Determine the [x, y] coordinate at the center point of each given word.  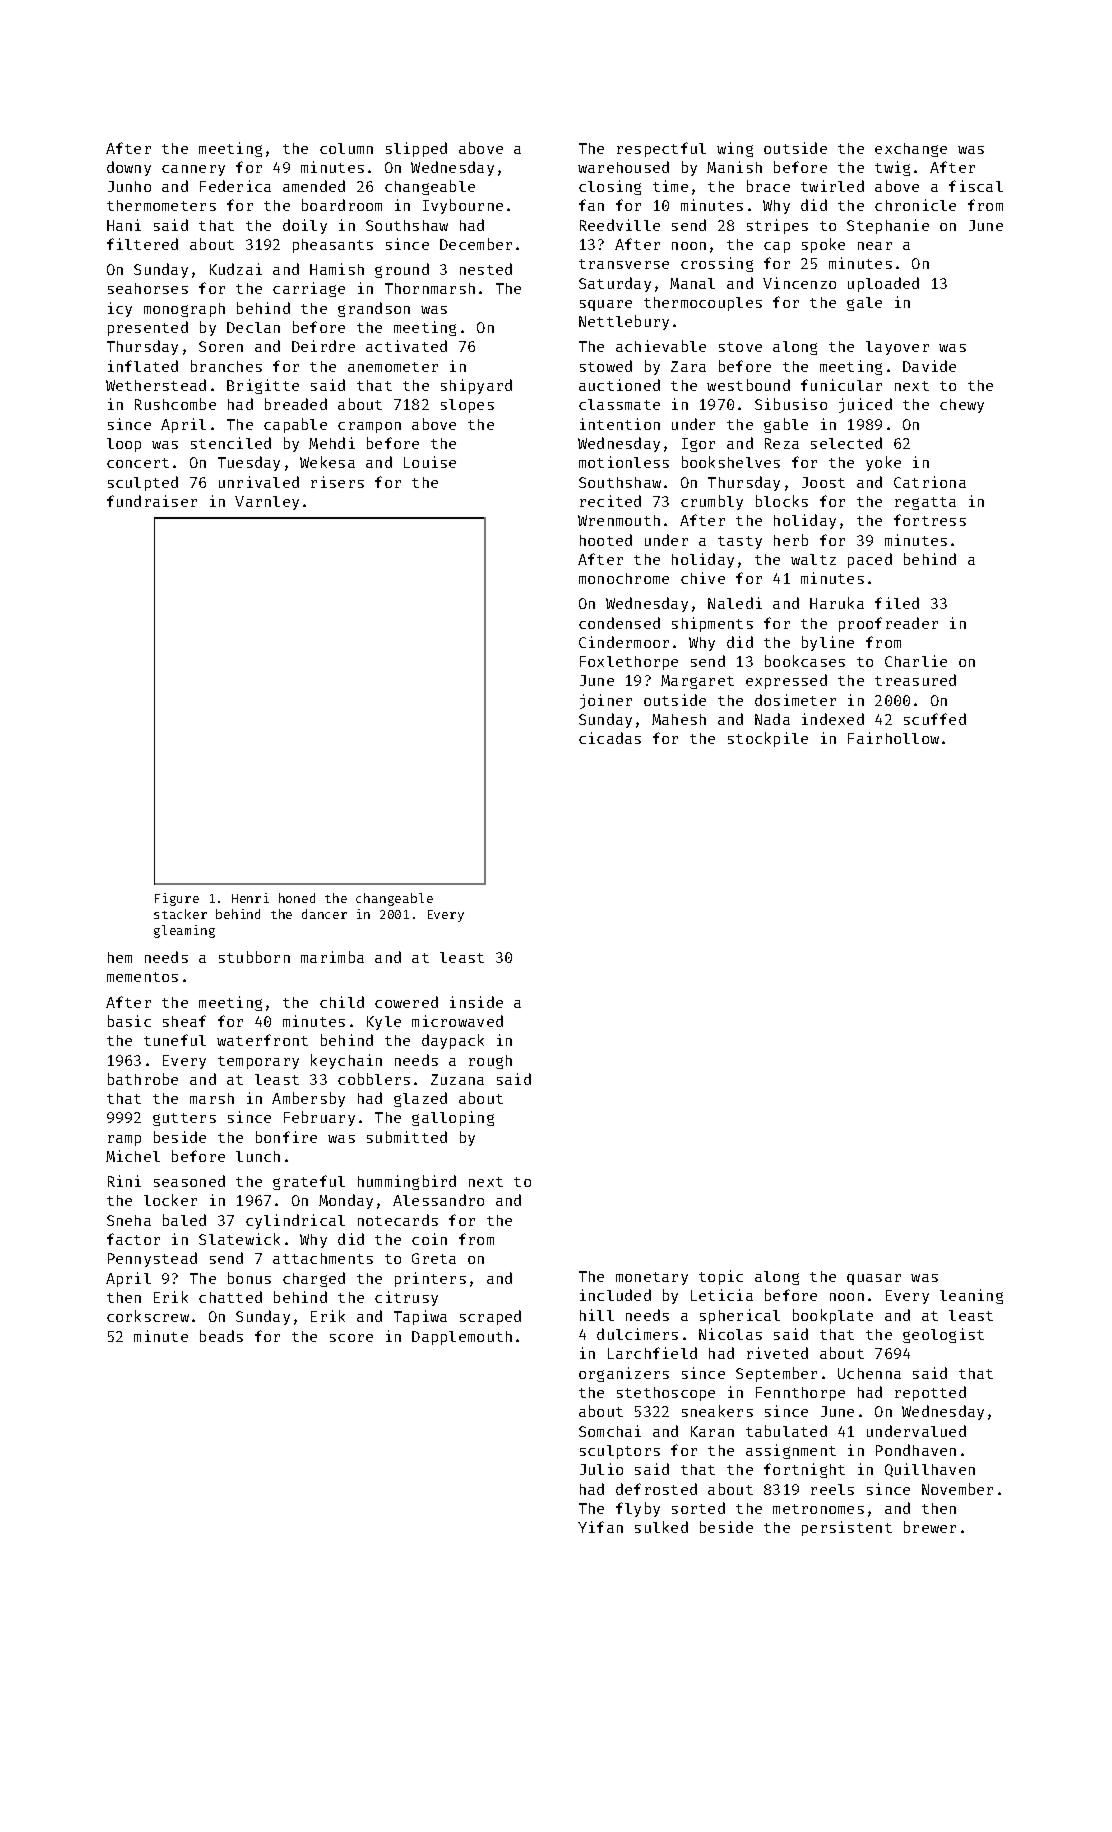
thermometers [161, 205]
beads [221, 1336]
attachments [323, 1258]
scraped [490, 1317]
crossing [717, 264]
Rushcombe [175, 404]
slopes [467, 406]
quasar [874, 1279]
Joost [823, 482]
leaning [971, 1296]
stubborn [254, 957]
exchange [911, 150]
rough [490, 1062]
